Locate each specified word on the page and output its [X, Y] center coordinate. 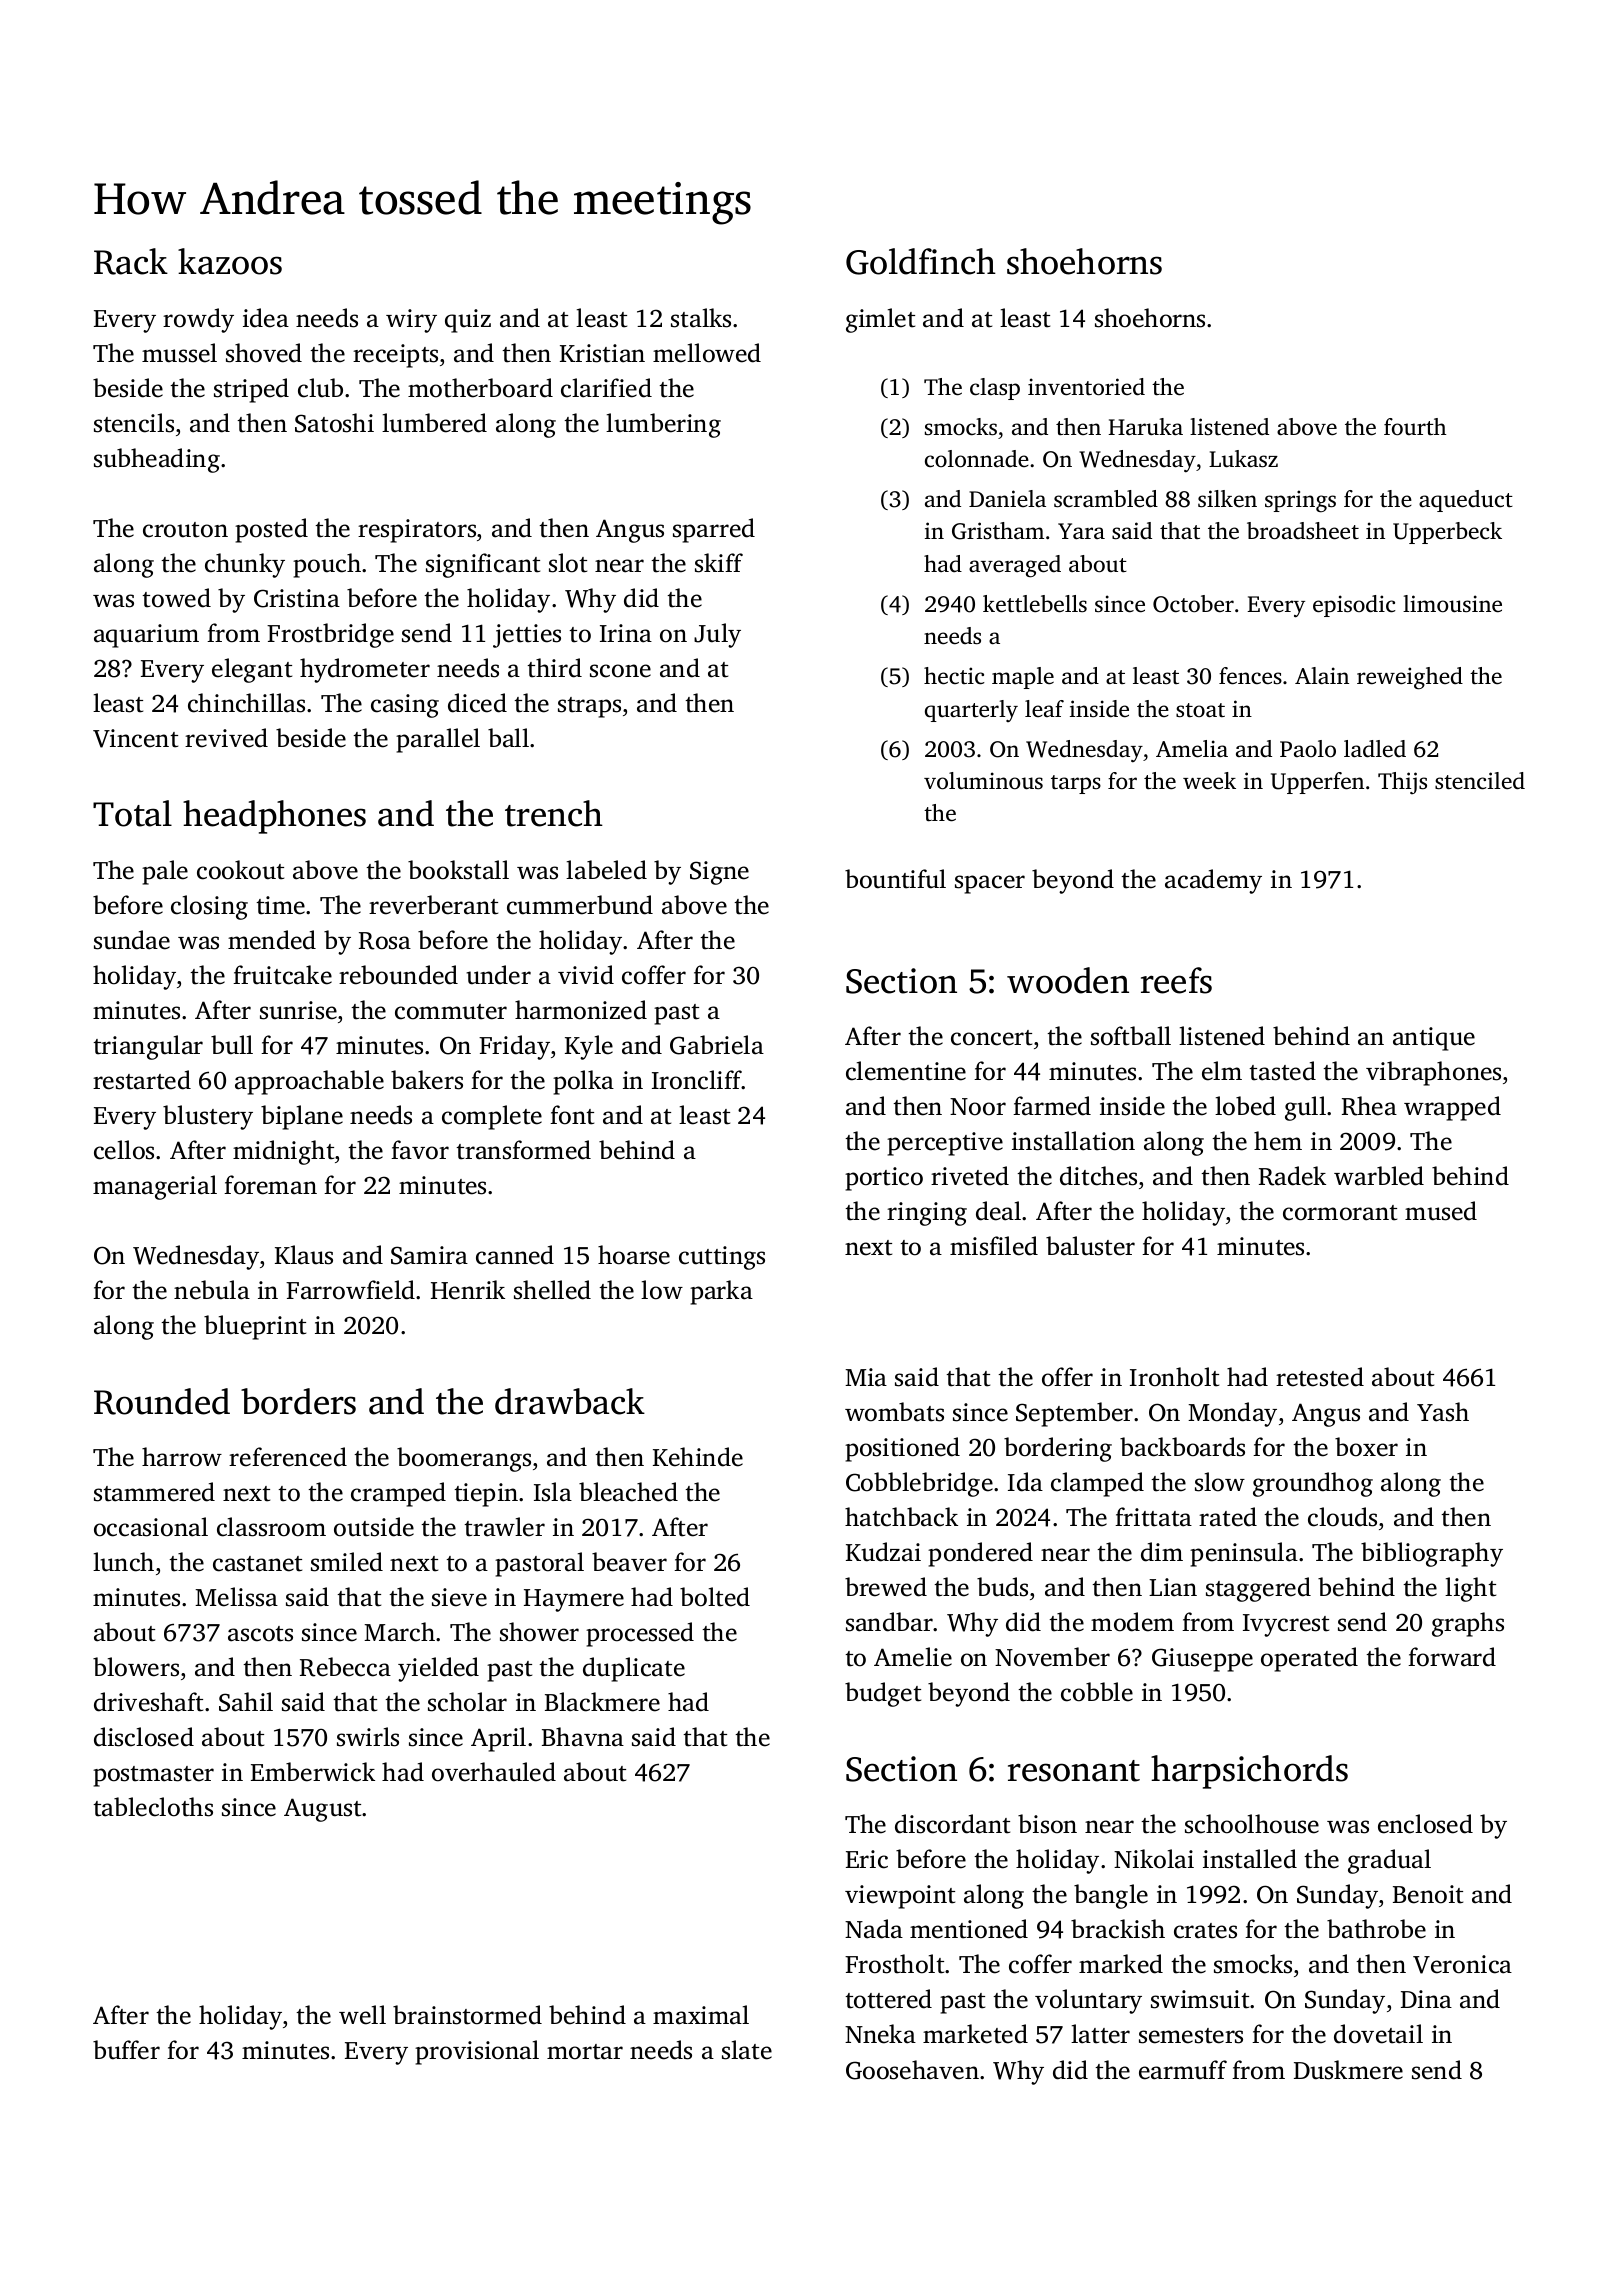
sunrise [298, 1010]
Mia [866, 1377]
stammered [154, 1492]
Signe [719, 873]
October [1193, 604]
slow [1220, 1482]
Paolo [1308, 749]
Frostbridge [330, 635]
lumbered [434, 423]
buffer [126, 2050]
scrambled [1106, 499]
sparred [714, 530]
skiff [719, 563]
